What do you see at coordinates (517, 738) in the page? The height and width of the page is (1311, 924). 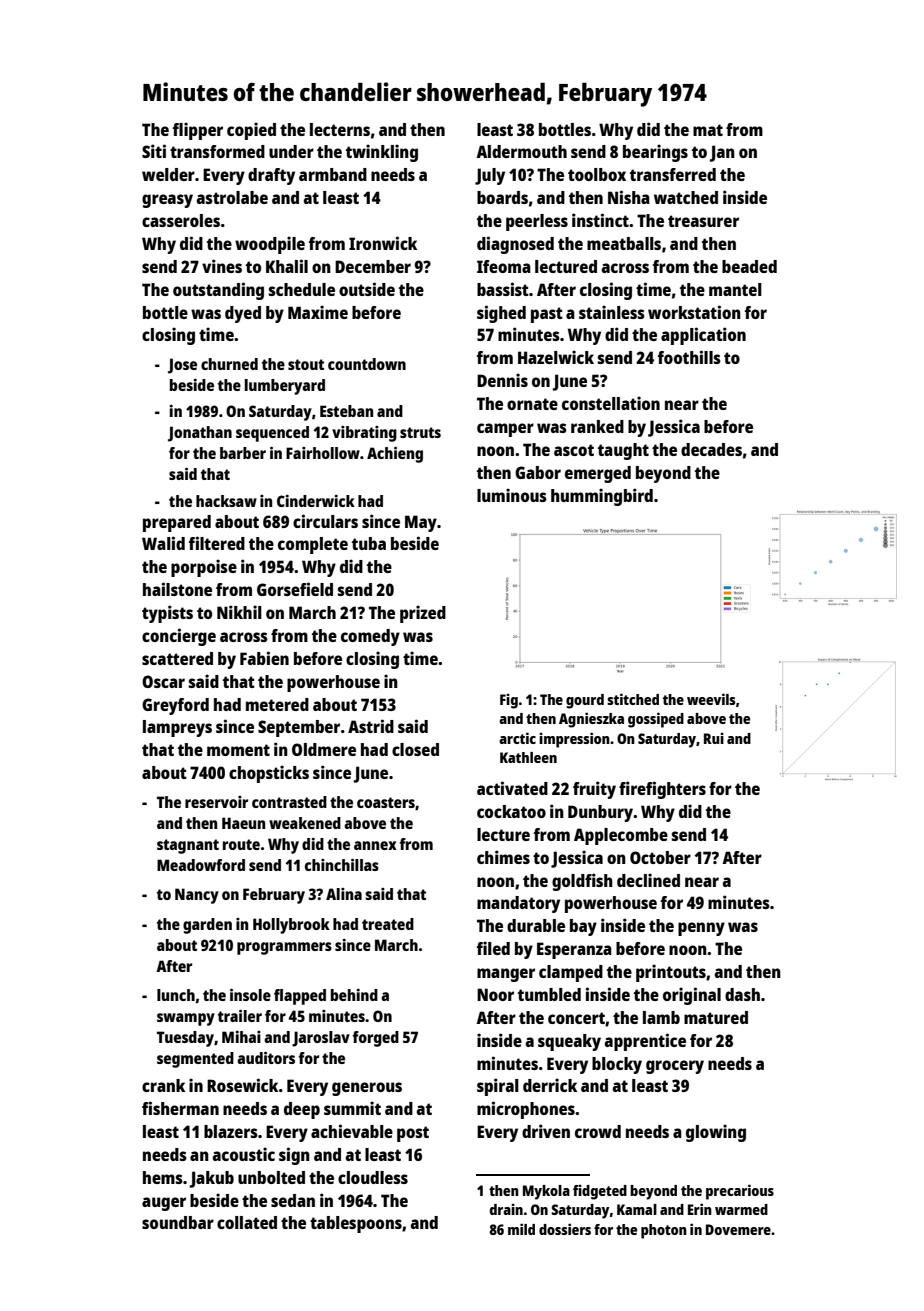 I see `arctic` at bounding box center [517, 738].
